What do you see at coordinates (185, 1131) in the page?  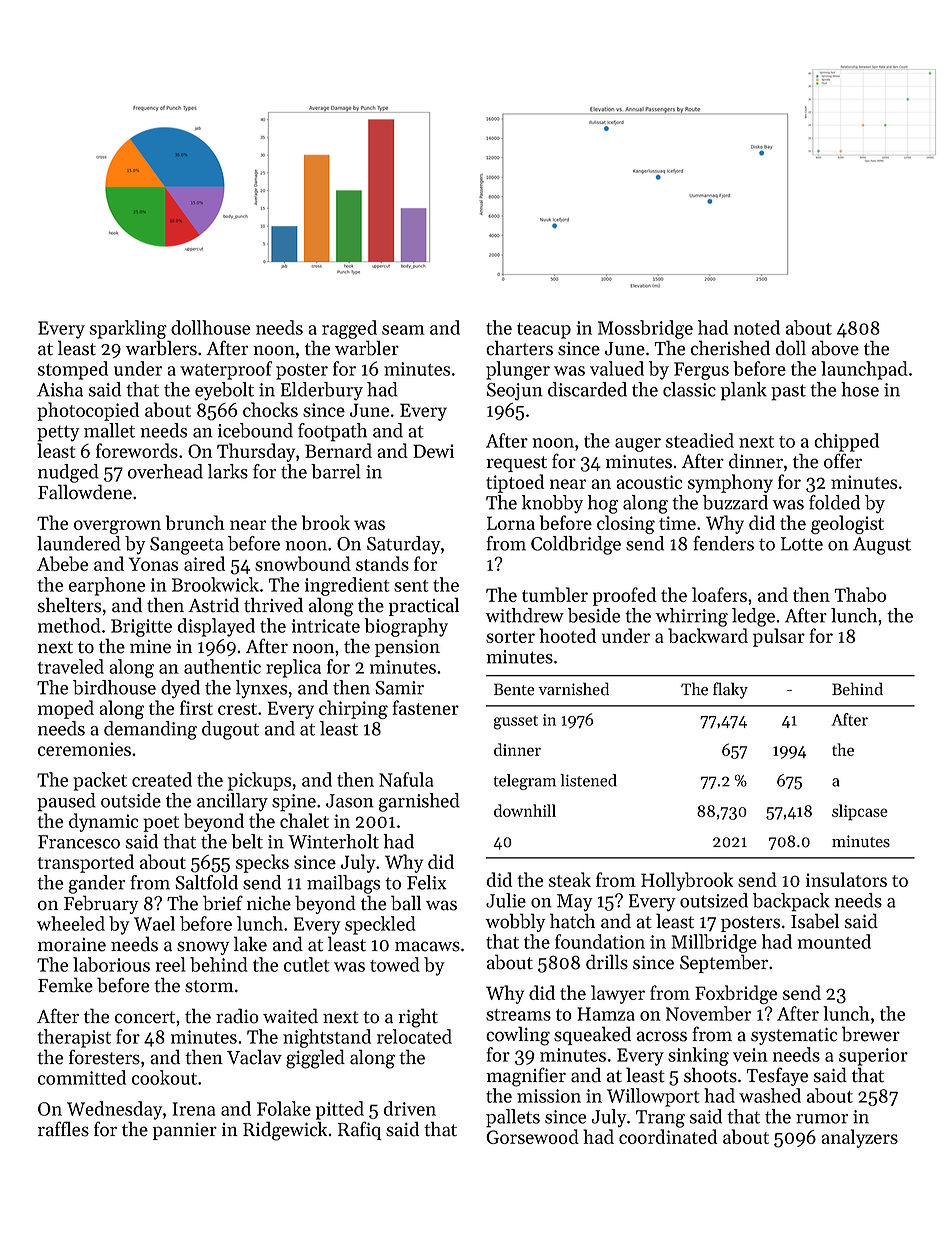 I see `pannier` at bounding box center [185, 1131].
